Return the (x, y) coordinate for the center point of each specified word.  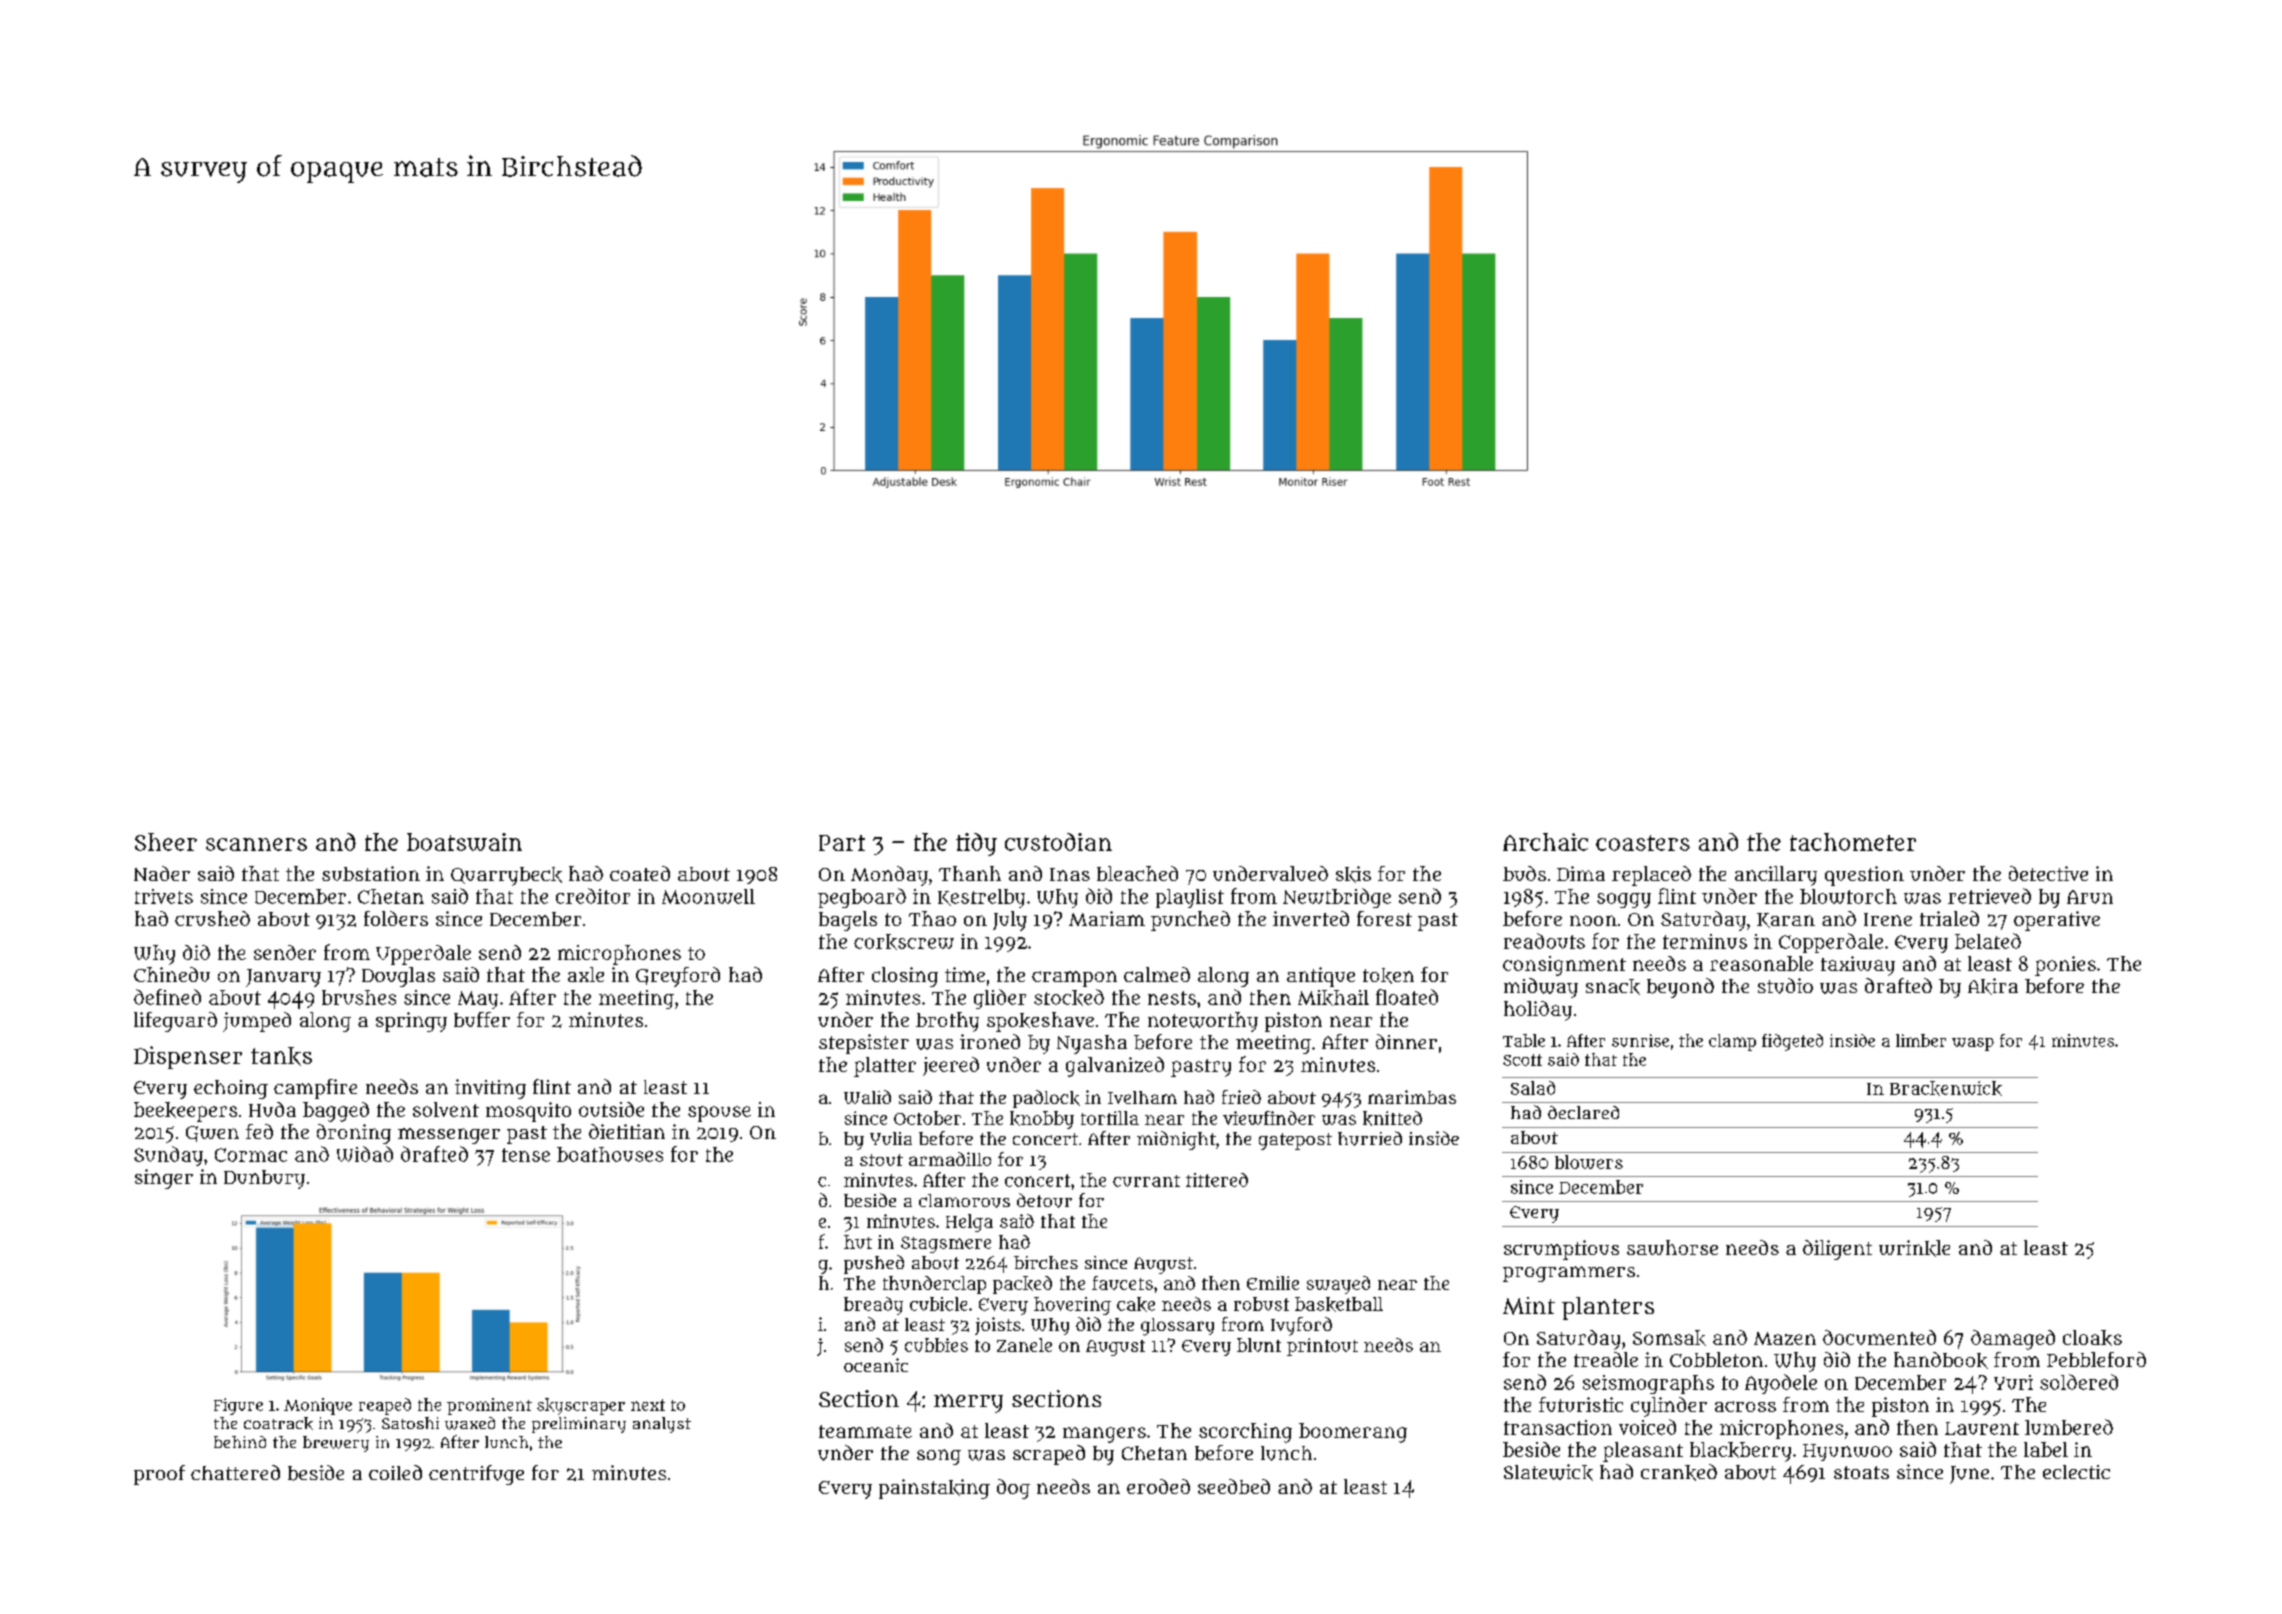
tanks (281, 1056)
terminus (1705, 941)
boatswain (464, 842)
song (939, 1457)
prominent (489, 1406)
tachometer (1853, 842)
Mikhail (1333, 998)
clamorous (964, 1201)
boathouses (610, 1154)
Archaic (1545, 842)
